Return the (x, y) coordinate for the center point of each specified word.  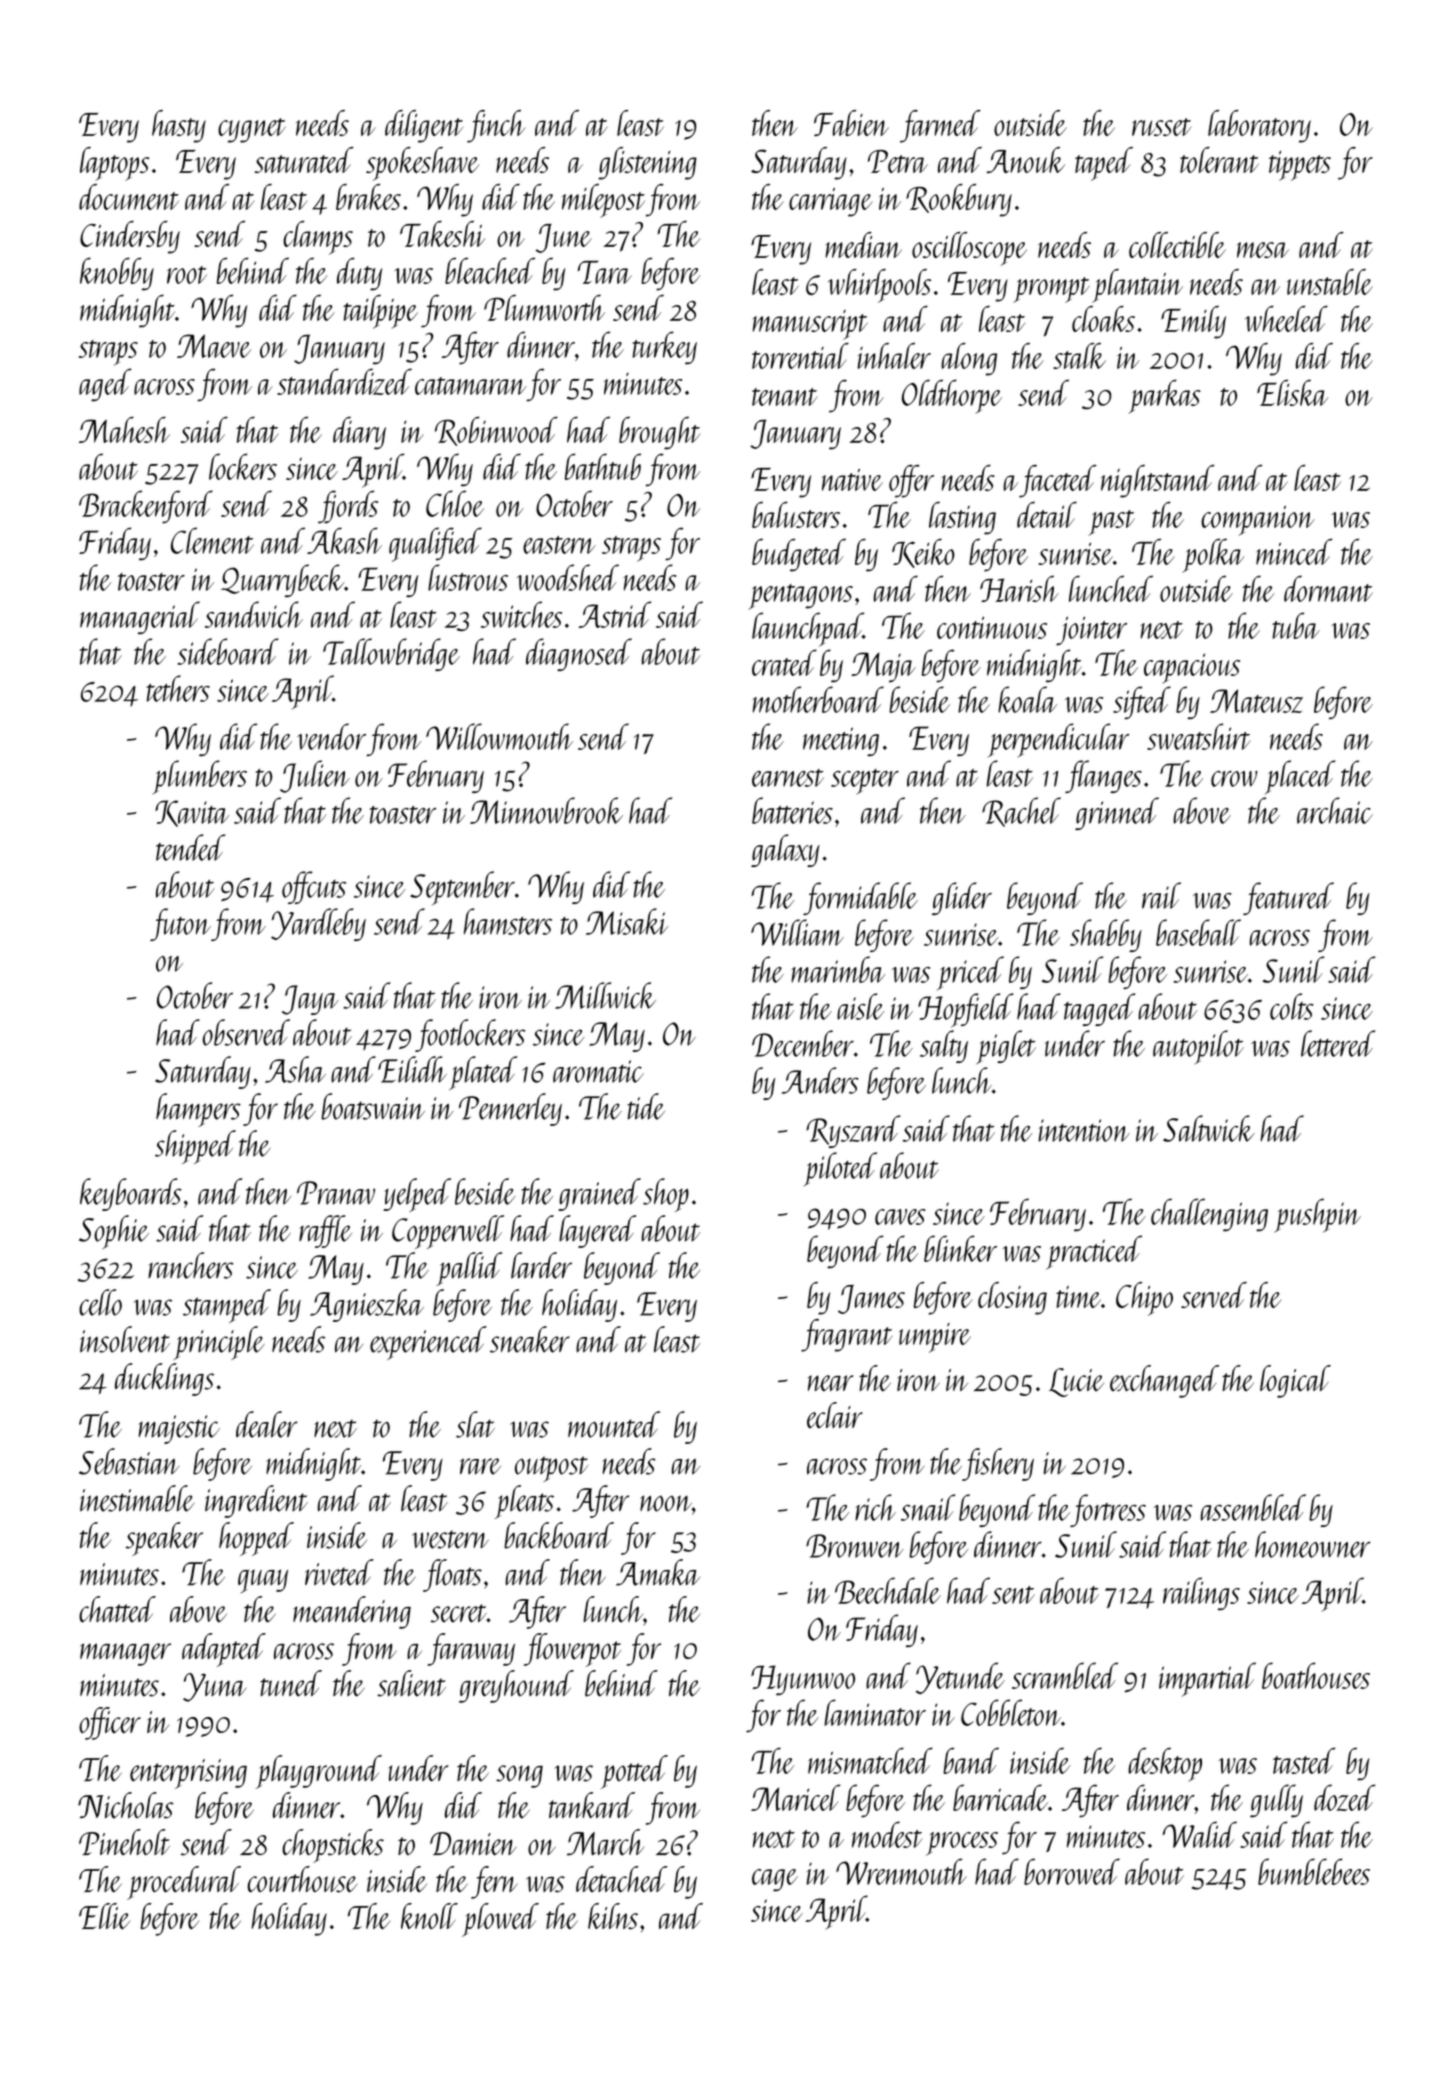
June (564, 238)
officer (110, 1723)
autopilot (1198, 1047)
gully (1276, 1800)
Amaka (658, 1572)
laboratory (1259, 126)
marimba (838, 969)
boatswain (373, 1106)
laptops (114, 164)
